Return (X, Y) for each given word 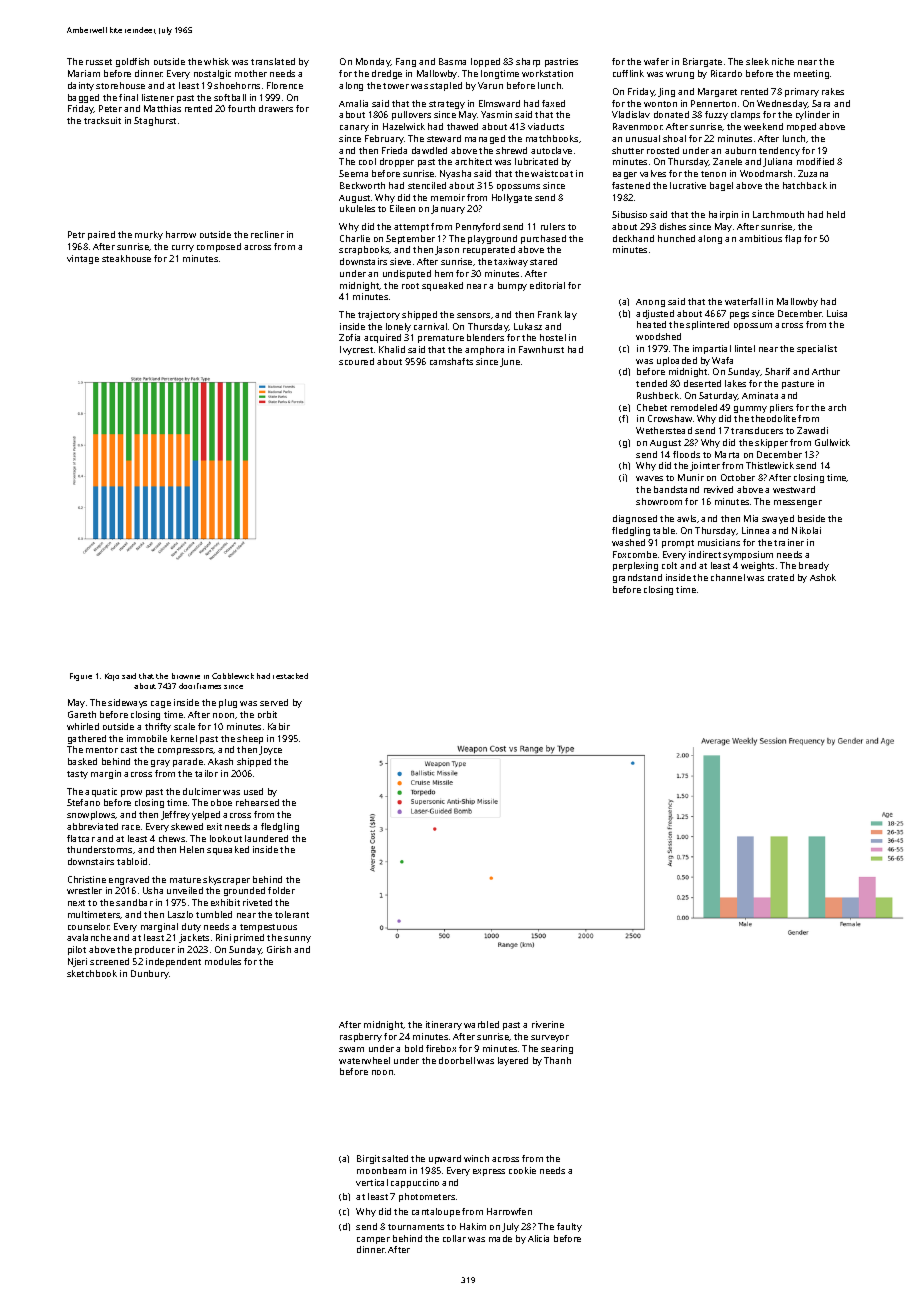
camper (373, 1240)
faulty (569, 1227)
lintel (745, 348)
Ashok (823, 577)
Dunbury (150, 974)
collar (454, 1238)
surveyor (550, 1038)
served (274, 702)
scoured (356, 361)
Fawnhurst (541, 349)
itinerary (444, 1025)
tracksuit (102, 120)
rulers (553, 226)
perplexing (635, 566)
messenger (798, 503)
